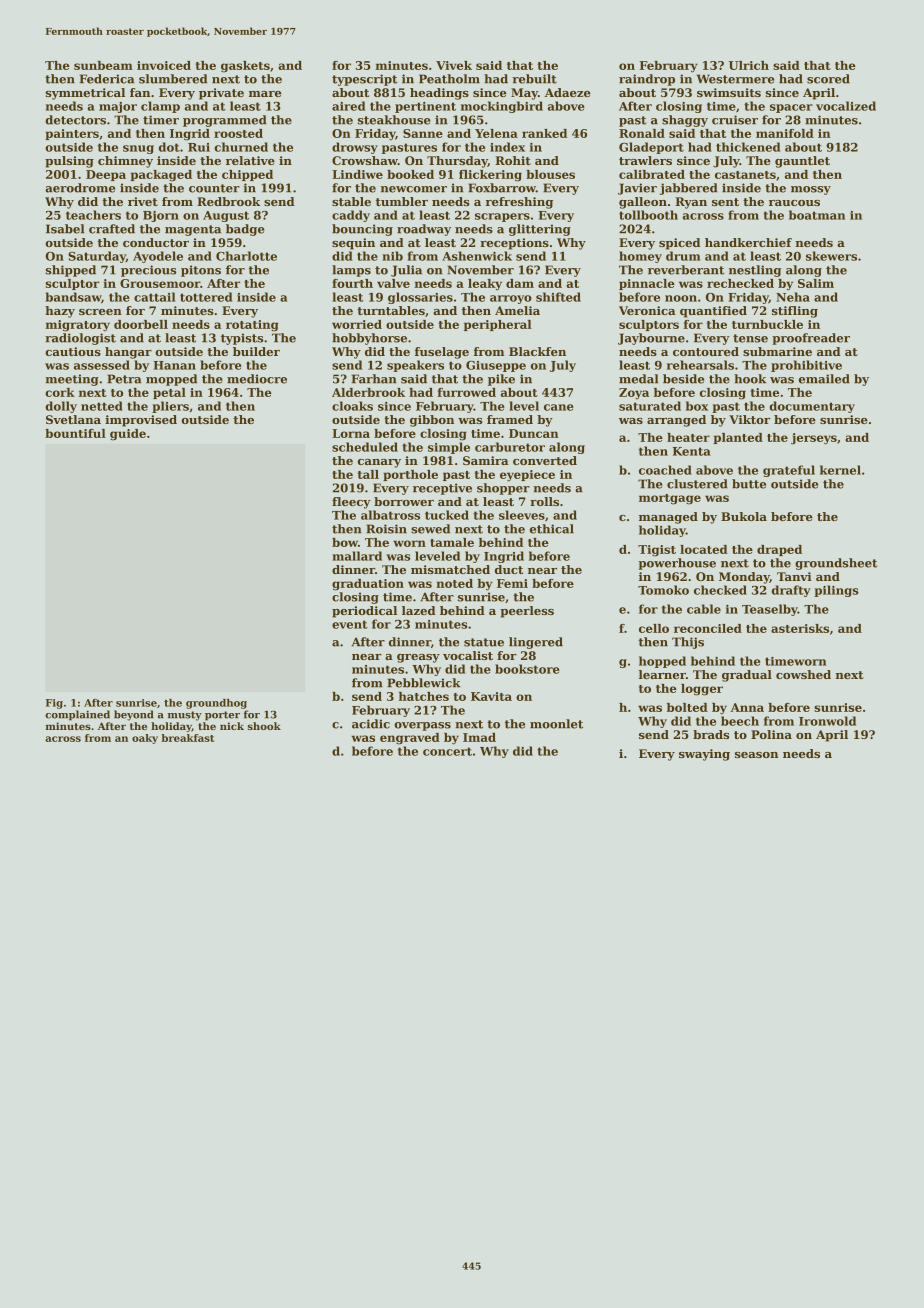 The height and width of the screenshot is (1308, 924). I want to click on glittering, so click(540, 230).
